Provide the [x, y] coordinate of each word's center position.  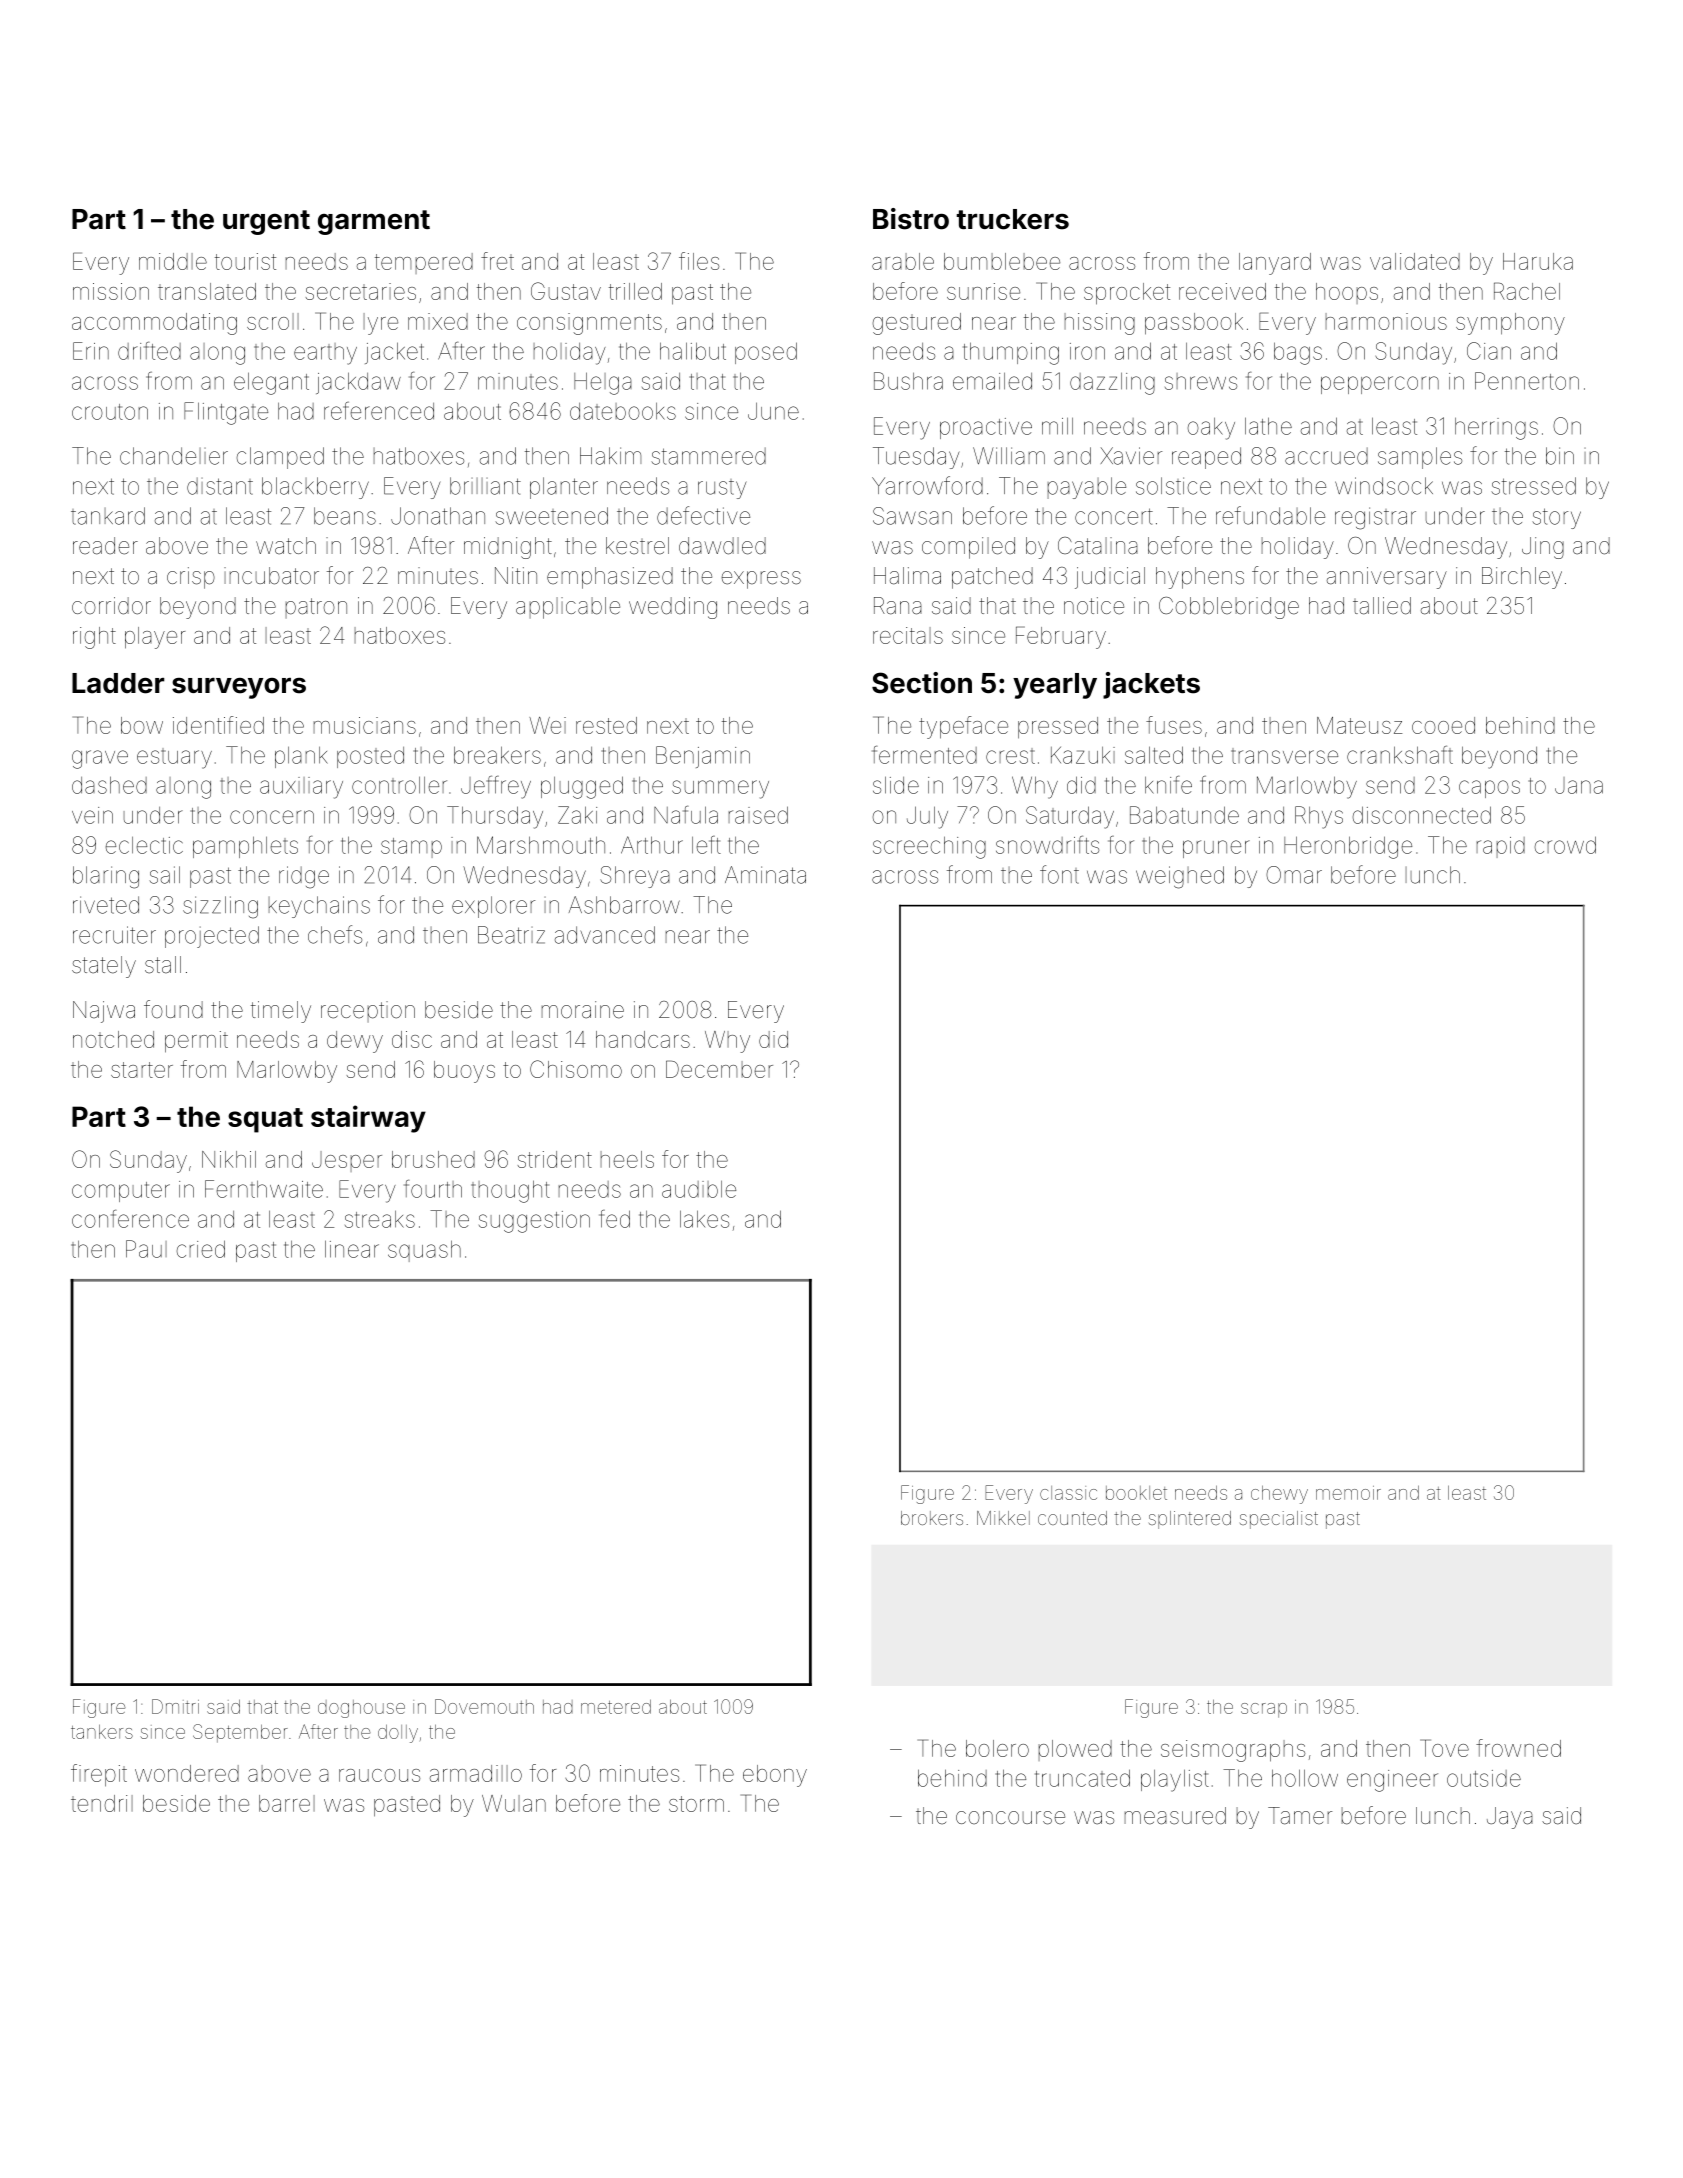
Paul [146, 1249]
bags [1298, 353]
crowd [1565, 845]
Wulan [514, 1803]
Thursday [495, 817]
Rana [898, 606]
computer [121, 1192]
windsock [1384, 486]
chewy [1279, 1495]
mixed [438, 321]
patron [316, 608]
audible [699, 1189]
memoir [1348, 1493]
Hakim [610, 456]
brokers [932, 1518]
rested [606, 725]
